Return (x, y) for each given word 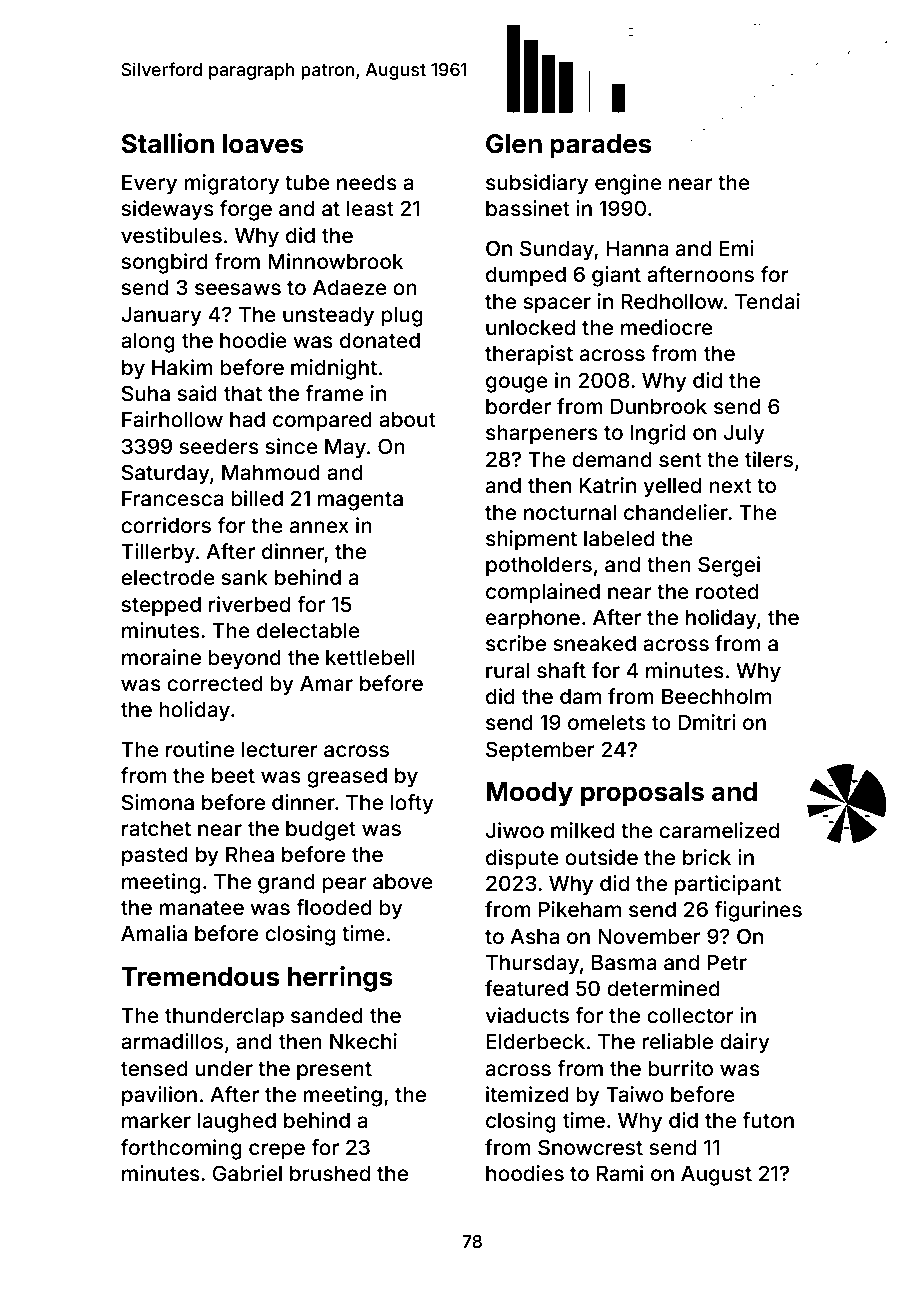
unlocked (530, 327)
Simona (158, 802)
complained (543, 593)
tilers (769, 459)
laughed (237, 1122)
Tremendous (200, 977)
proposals (642, 794)
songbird (164, 263)
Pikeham (580, 909)
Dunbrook (659, 406)
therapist (529, 355)
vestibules (171, 235)
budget (321, 830)
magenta (360, 501)
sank (244, 577)
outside (601, 857)
